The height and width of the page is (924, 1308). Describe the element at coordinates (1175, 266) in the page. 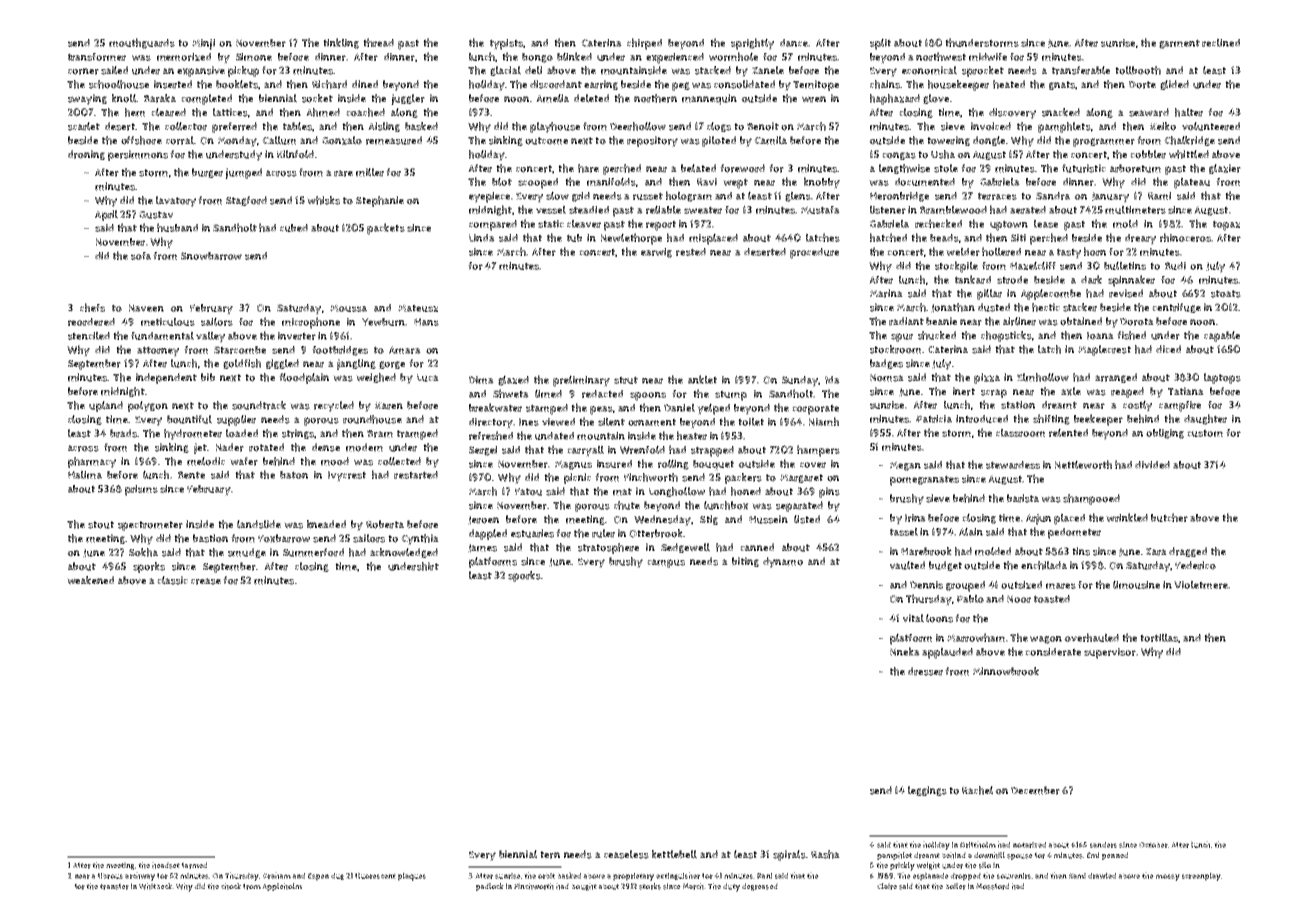

I see `Budi` at that location.
